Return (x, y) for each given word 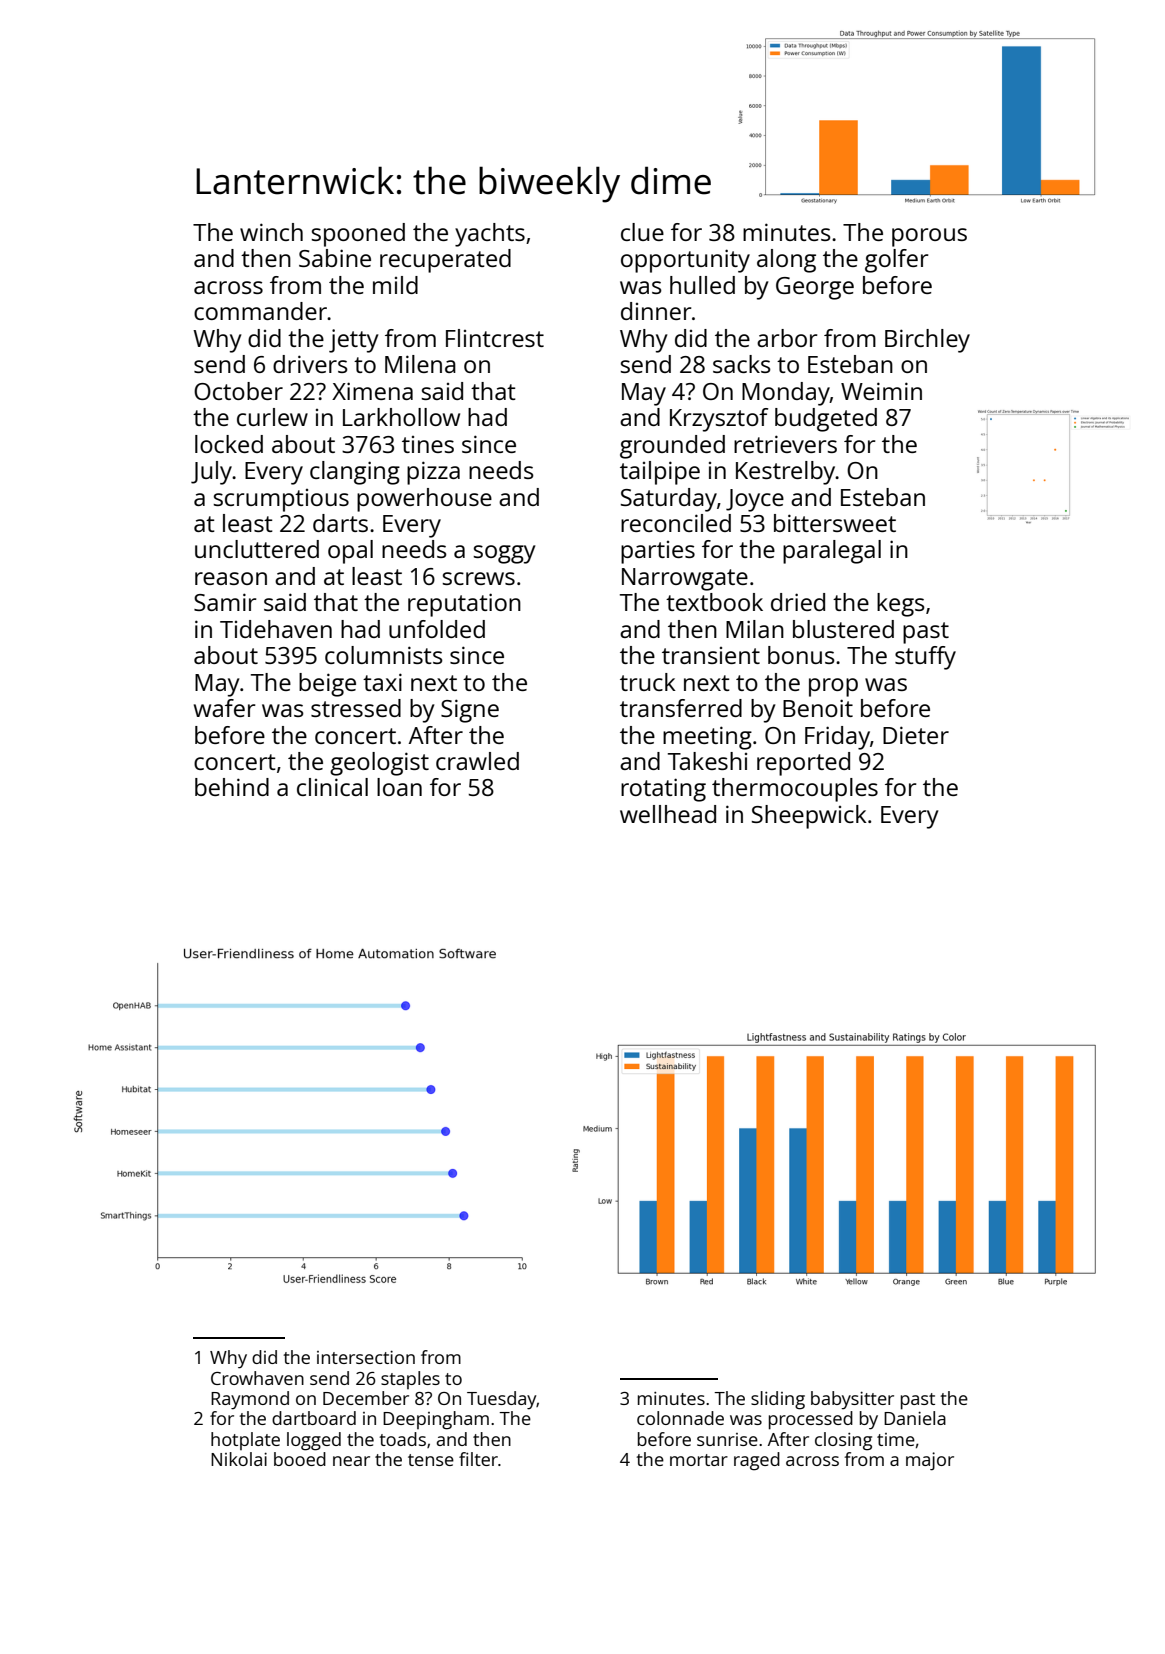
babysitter (852, 1400)
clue (642, 232)
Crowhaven (257, 1378)
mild (395, 285)
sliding (778, 1400)
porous (929, 237)
